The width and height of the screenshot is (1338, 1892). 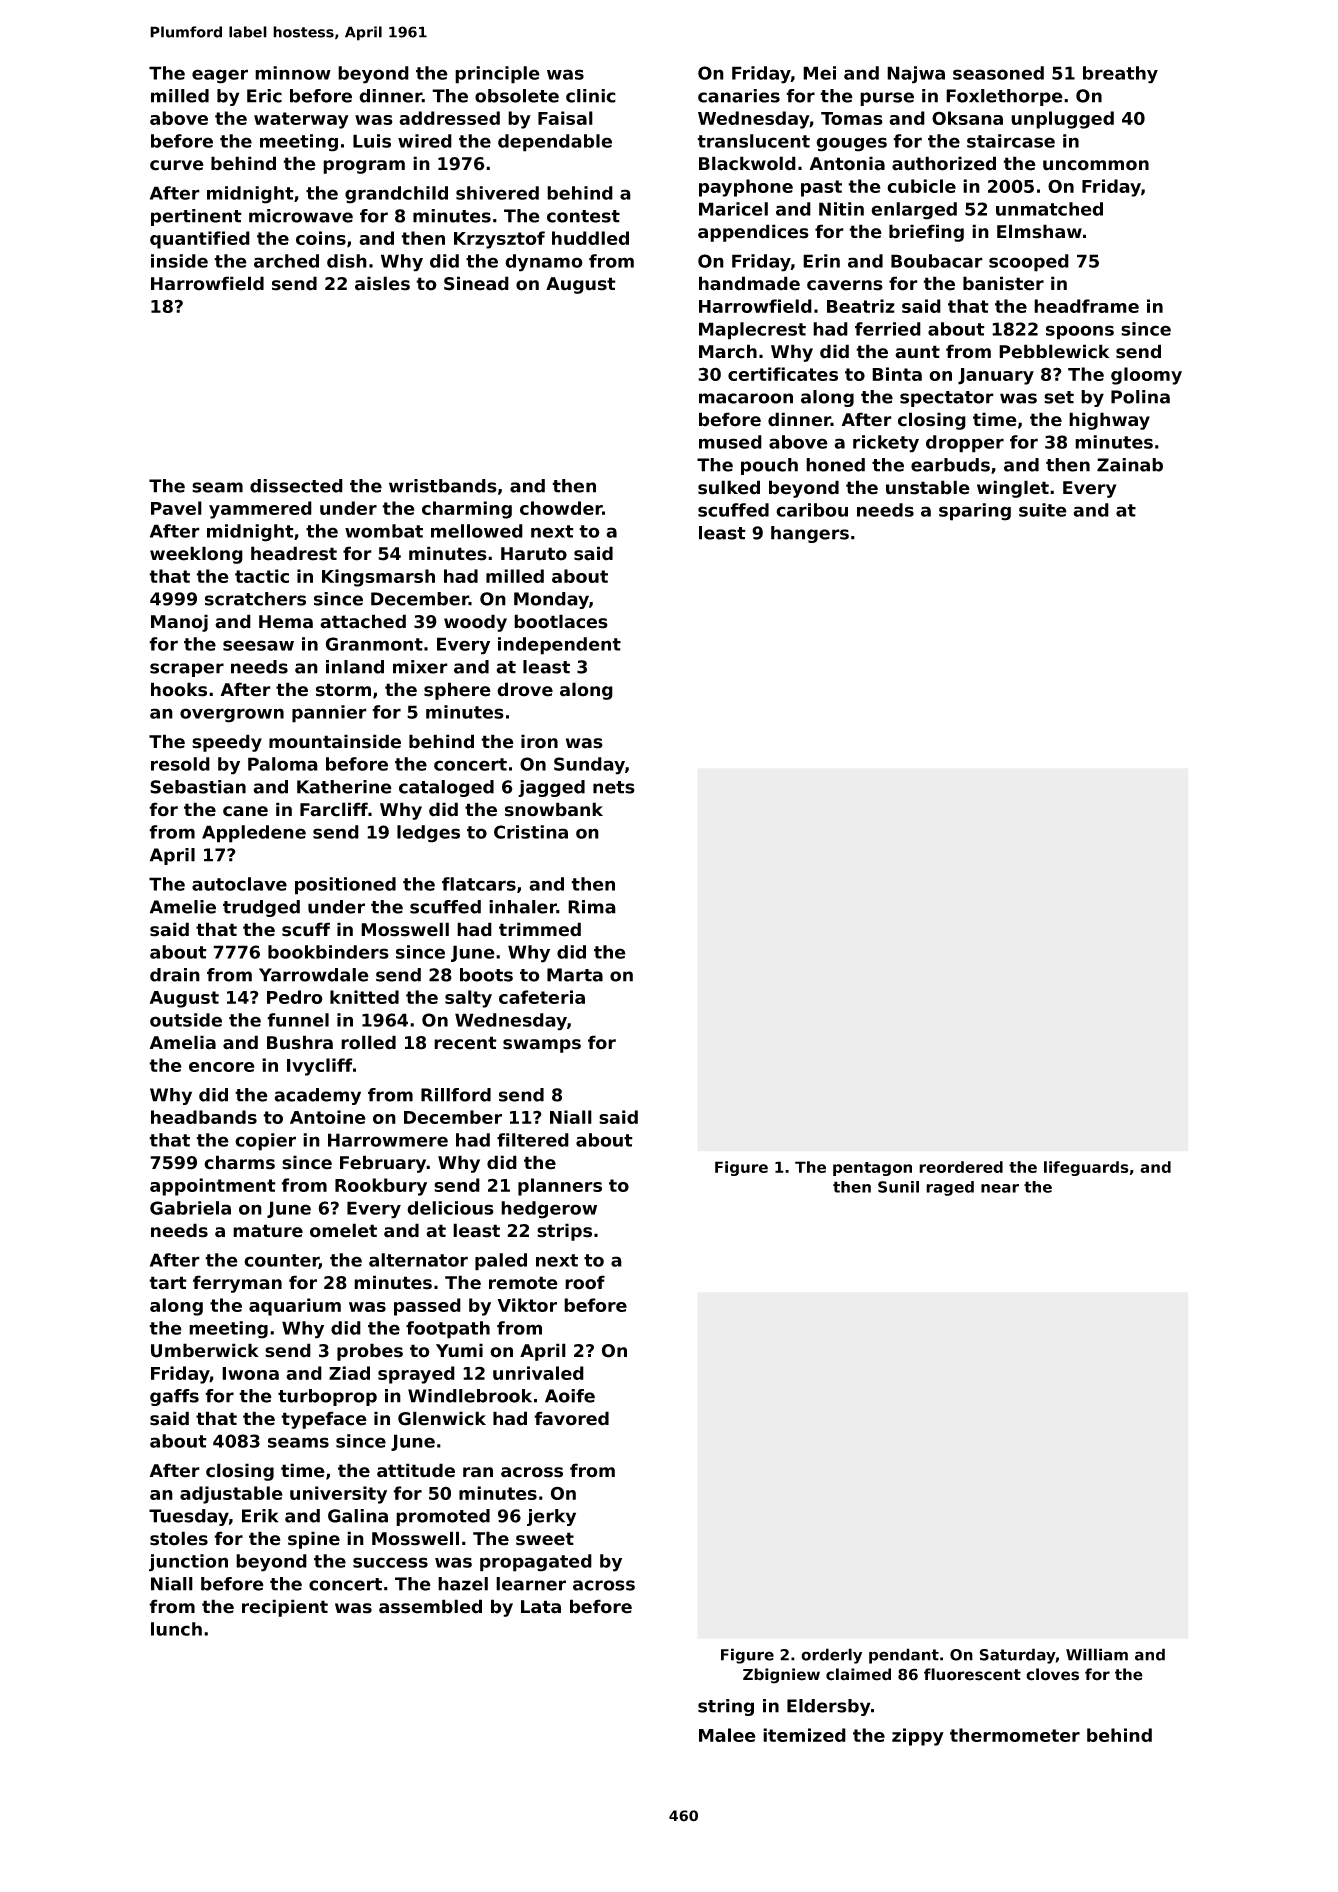 I want to click on Rima, so click(x=592, y=907).
